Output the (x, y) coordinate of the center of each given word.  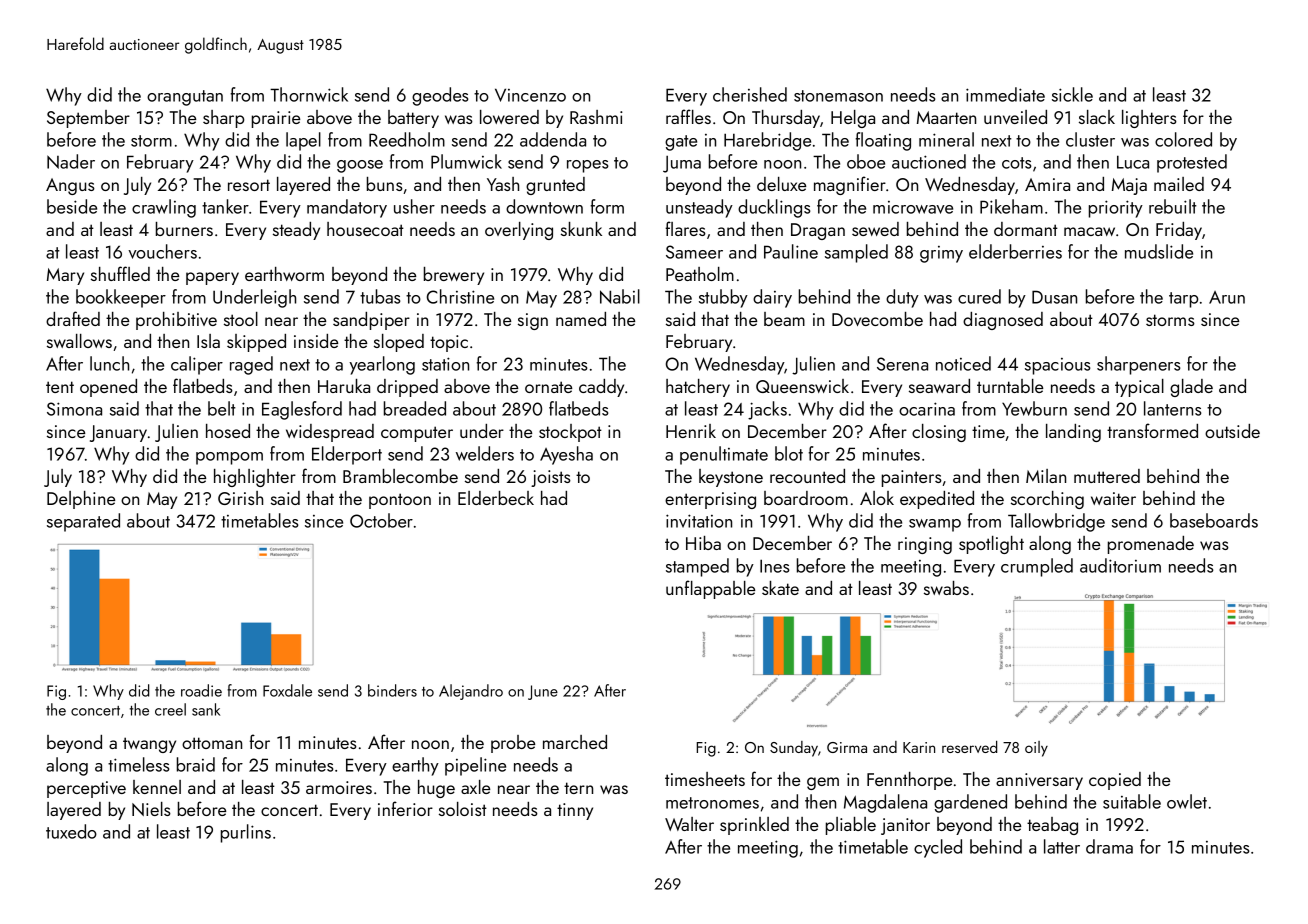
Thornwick (309, 94)
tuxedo (71, 831)
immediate (1005, 94)
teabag (1052, 826)
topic (449, 343)
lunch (109, 363)
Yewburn (1034, 408)
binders (392, 690)
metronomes (712, 803)
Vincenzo (530, 95)
